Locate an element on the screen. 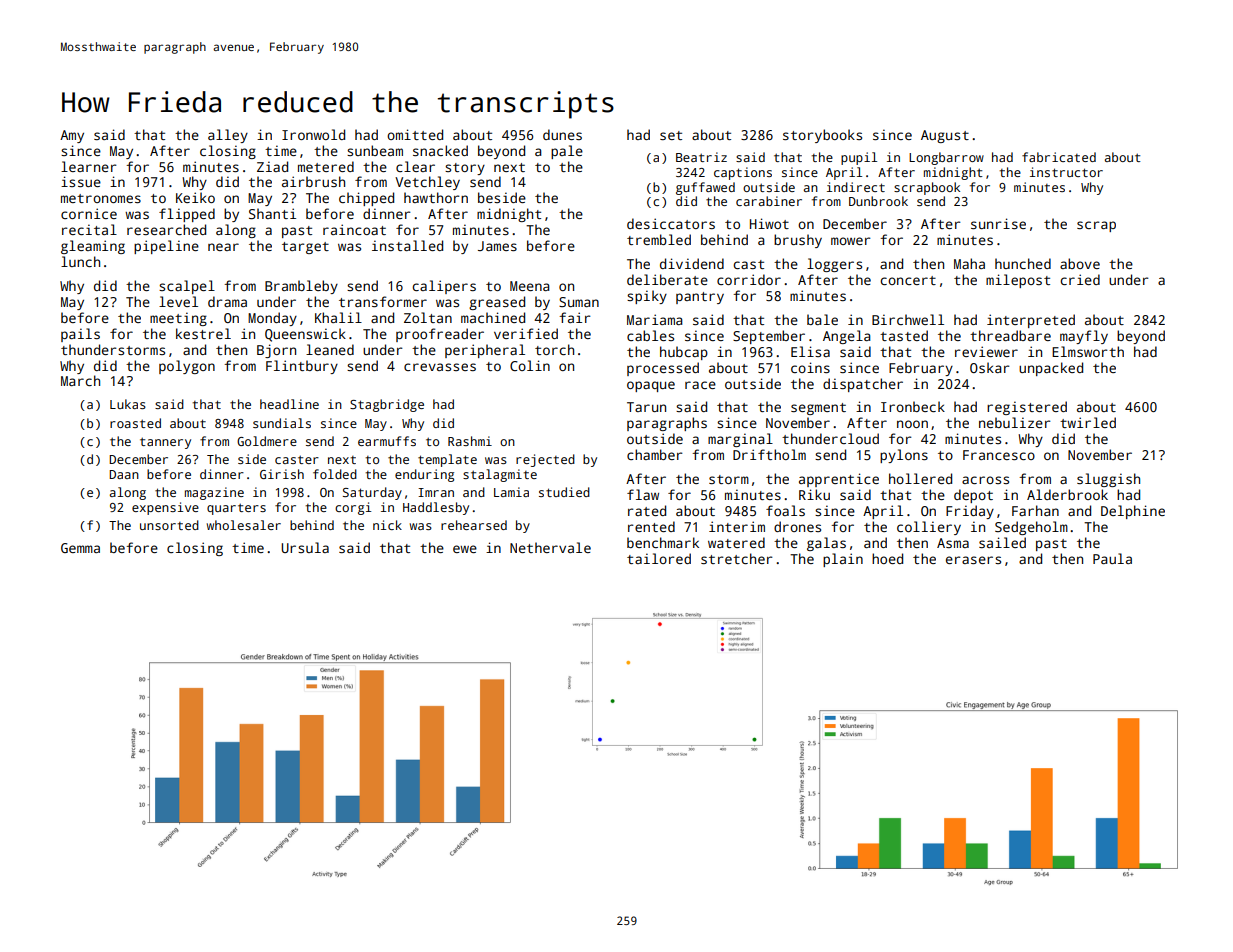 The height and width of the screenshot is (952, 1233). Daan is located at coordinates (124, 474).
